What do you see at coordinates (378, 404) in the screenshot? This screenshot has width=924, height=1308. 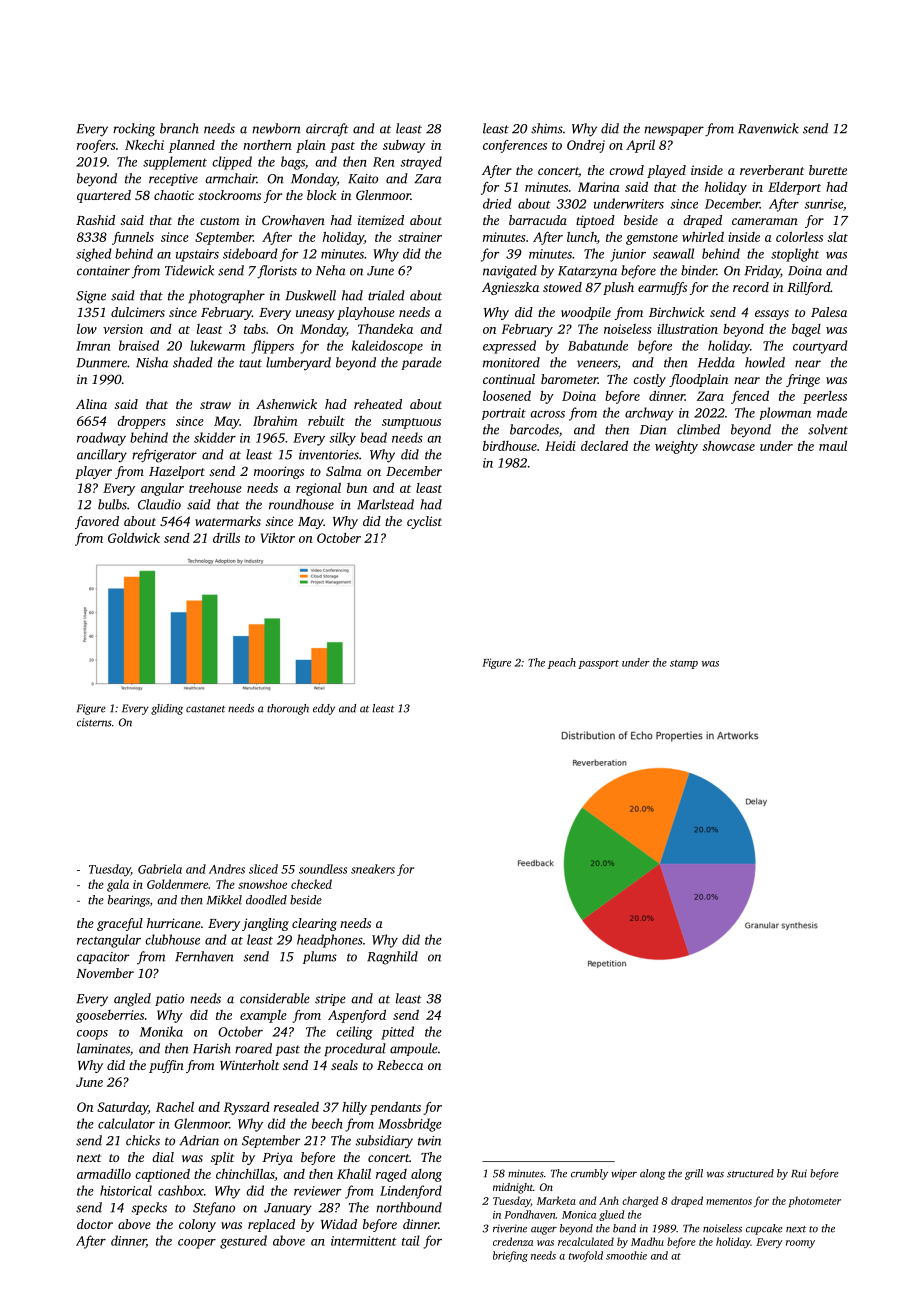 I see `reheated` at bounding box center [378, 404].
